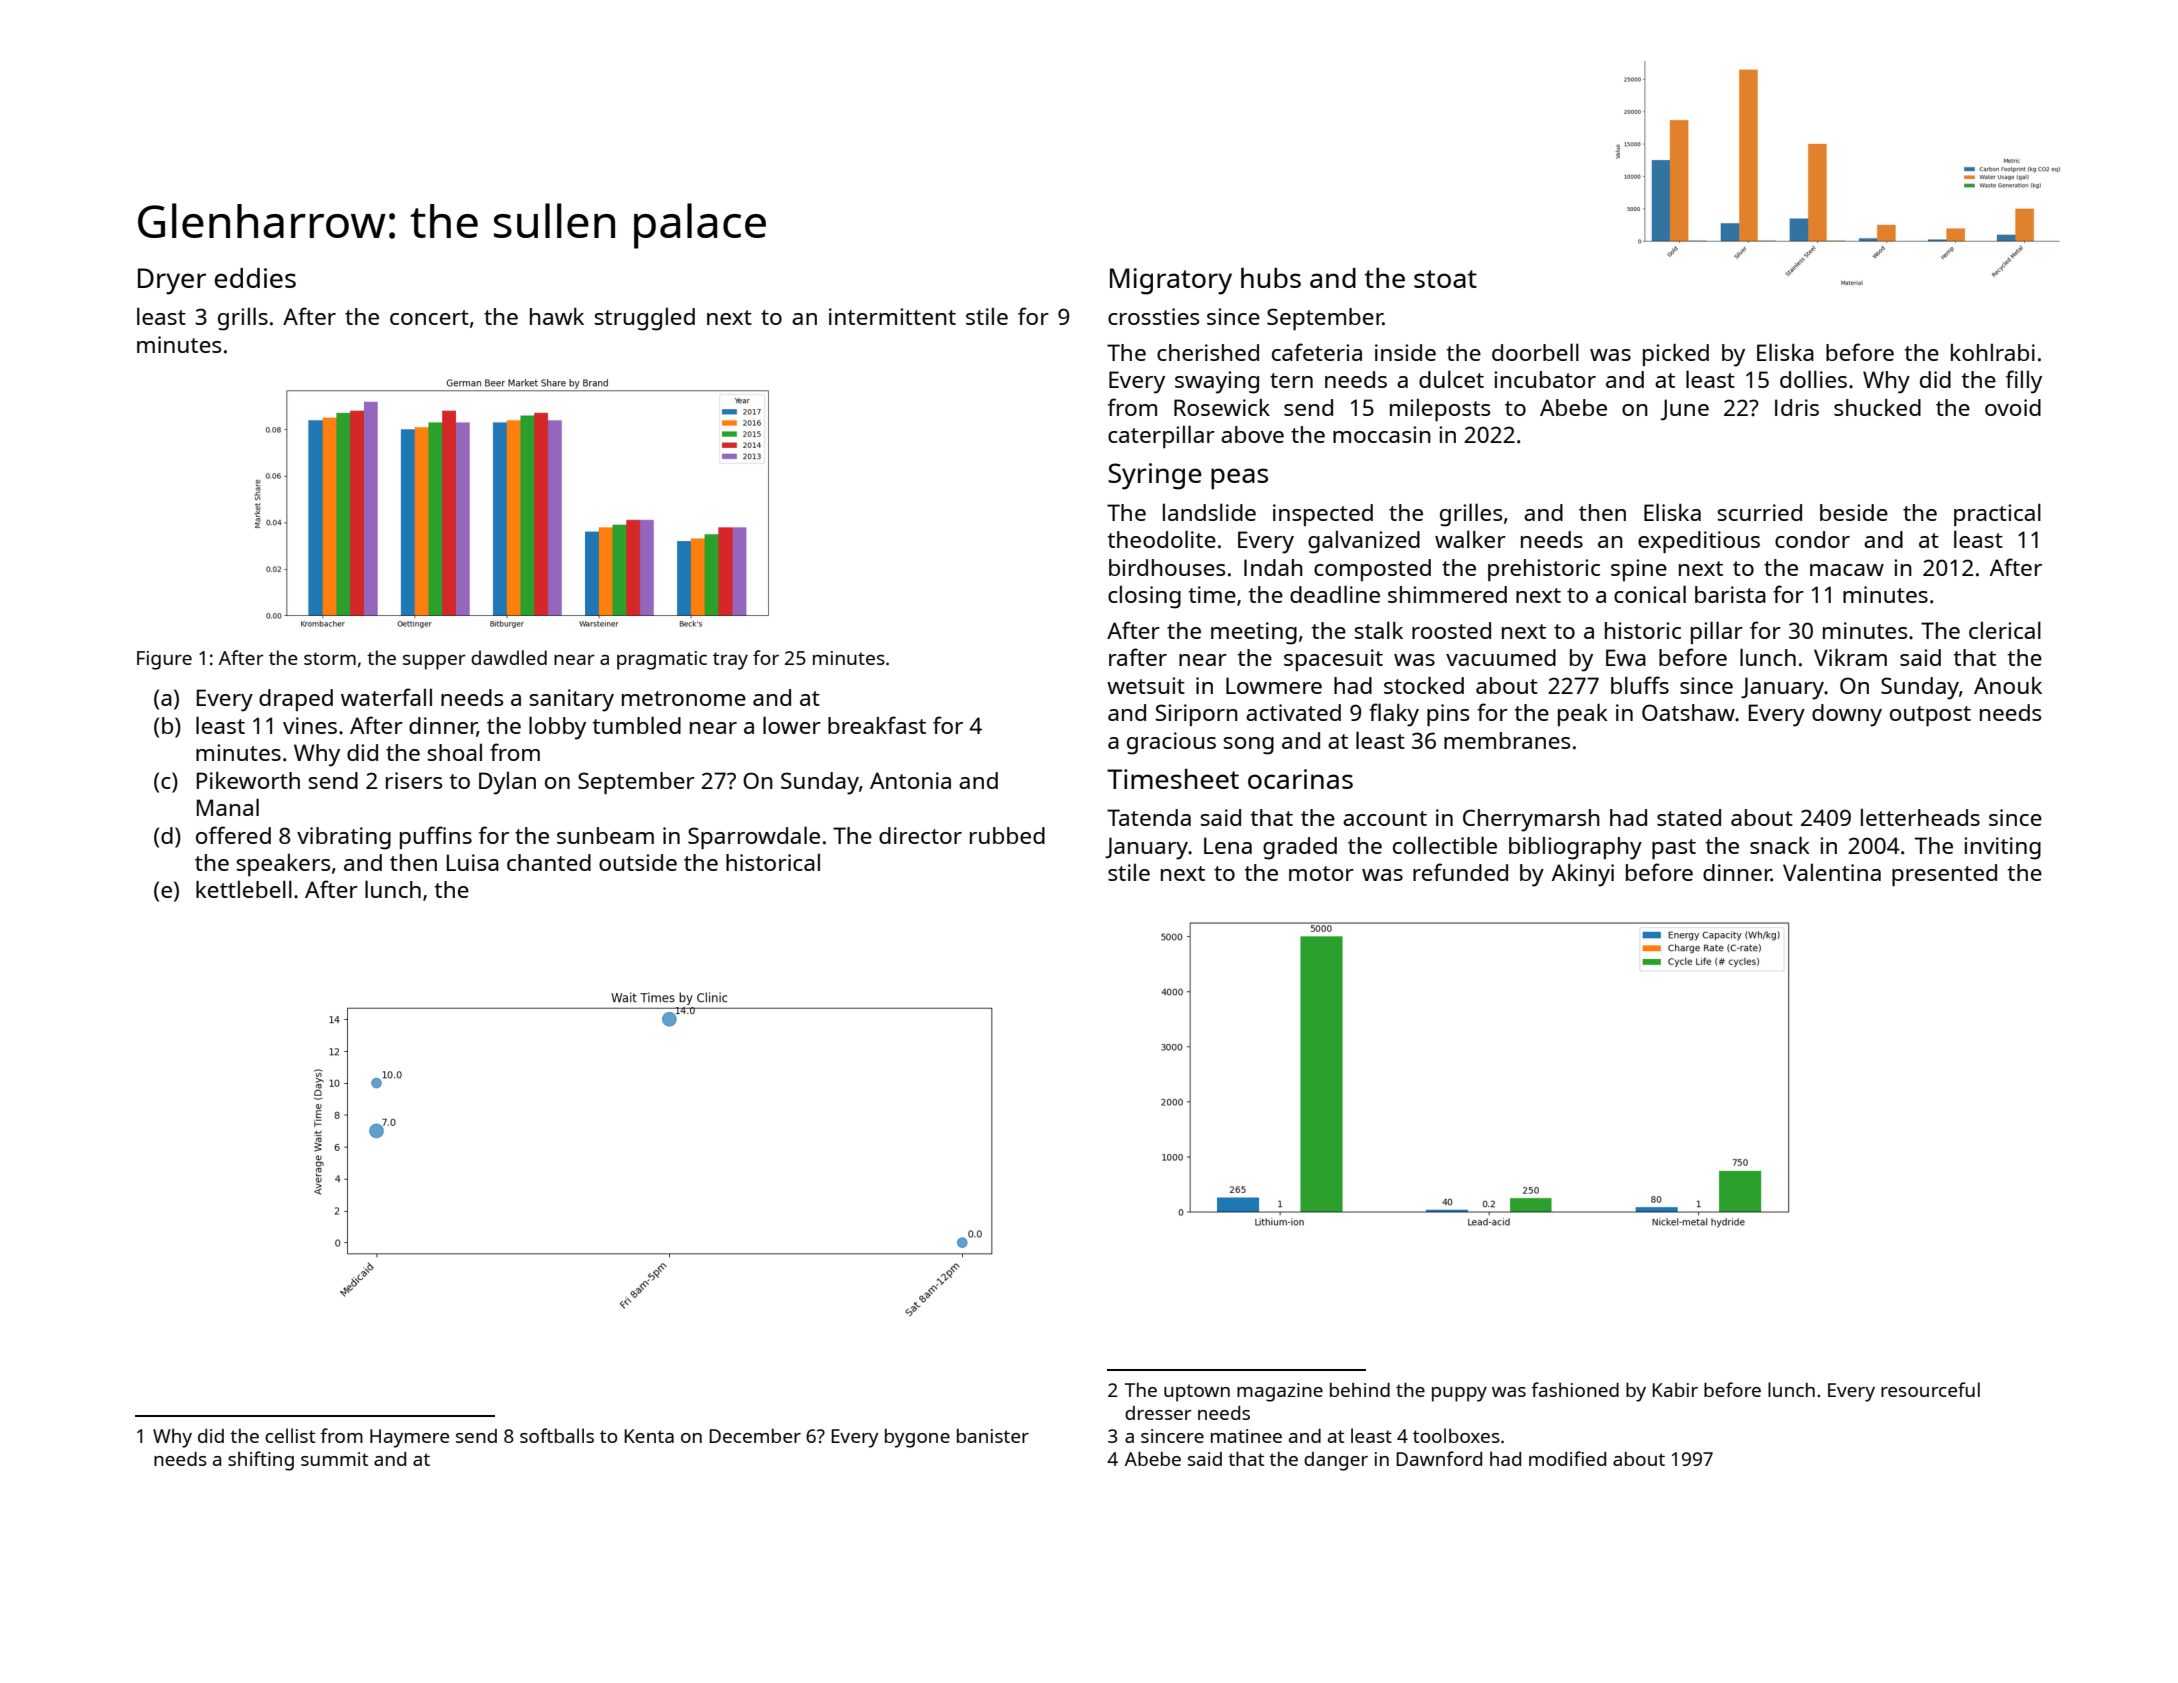  Describe the element at coordinates (910, 780) in the document. I see `Antonia` at that location.
